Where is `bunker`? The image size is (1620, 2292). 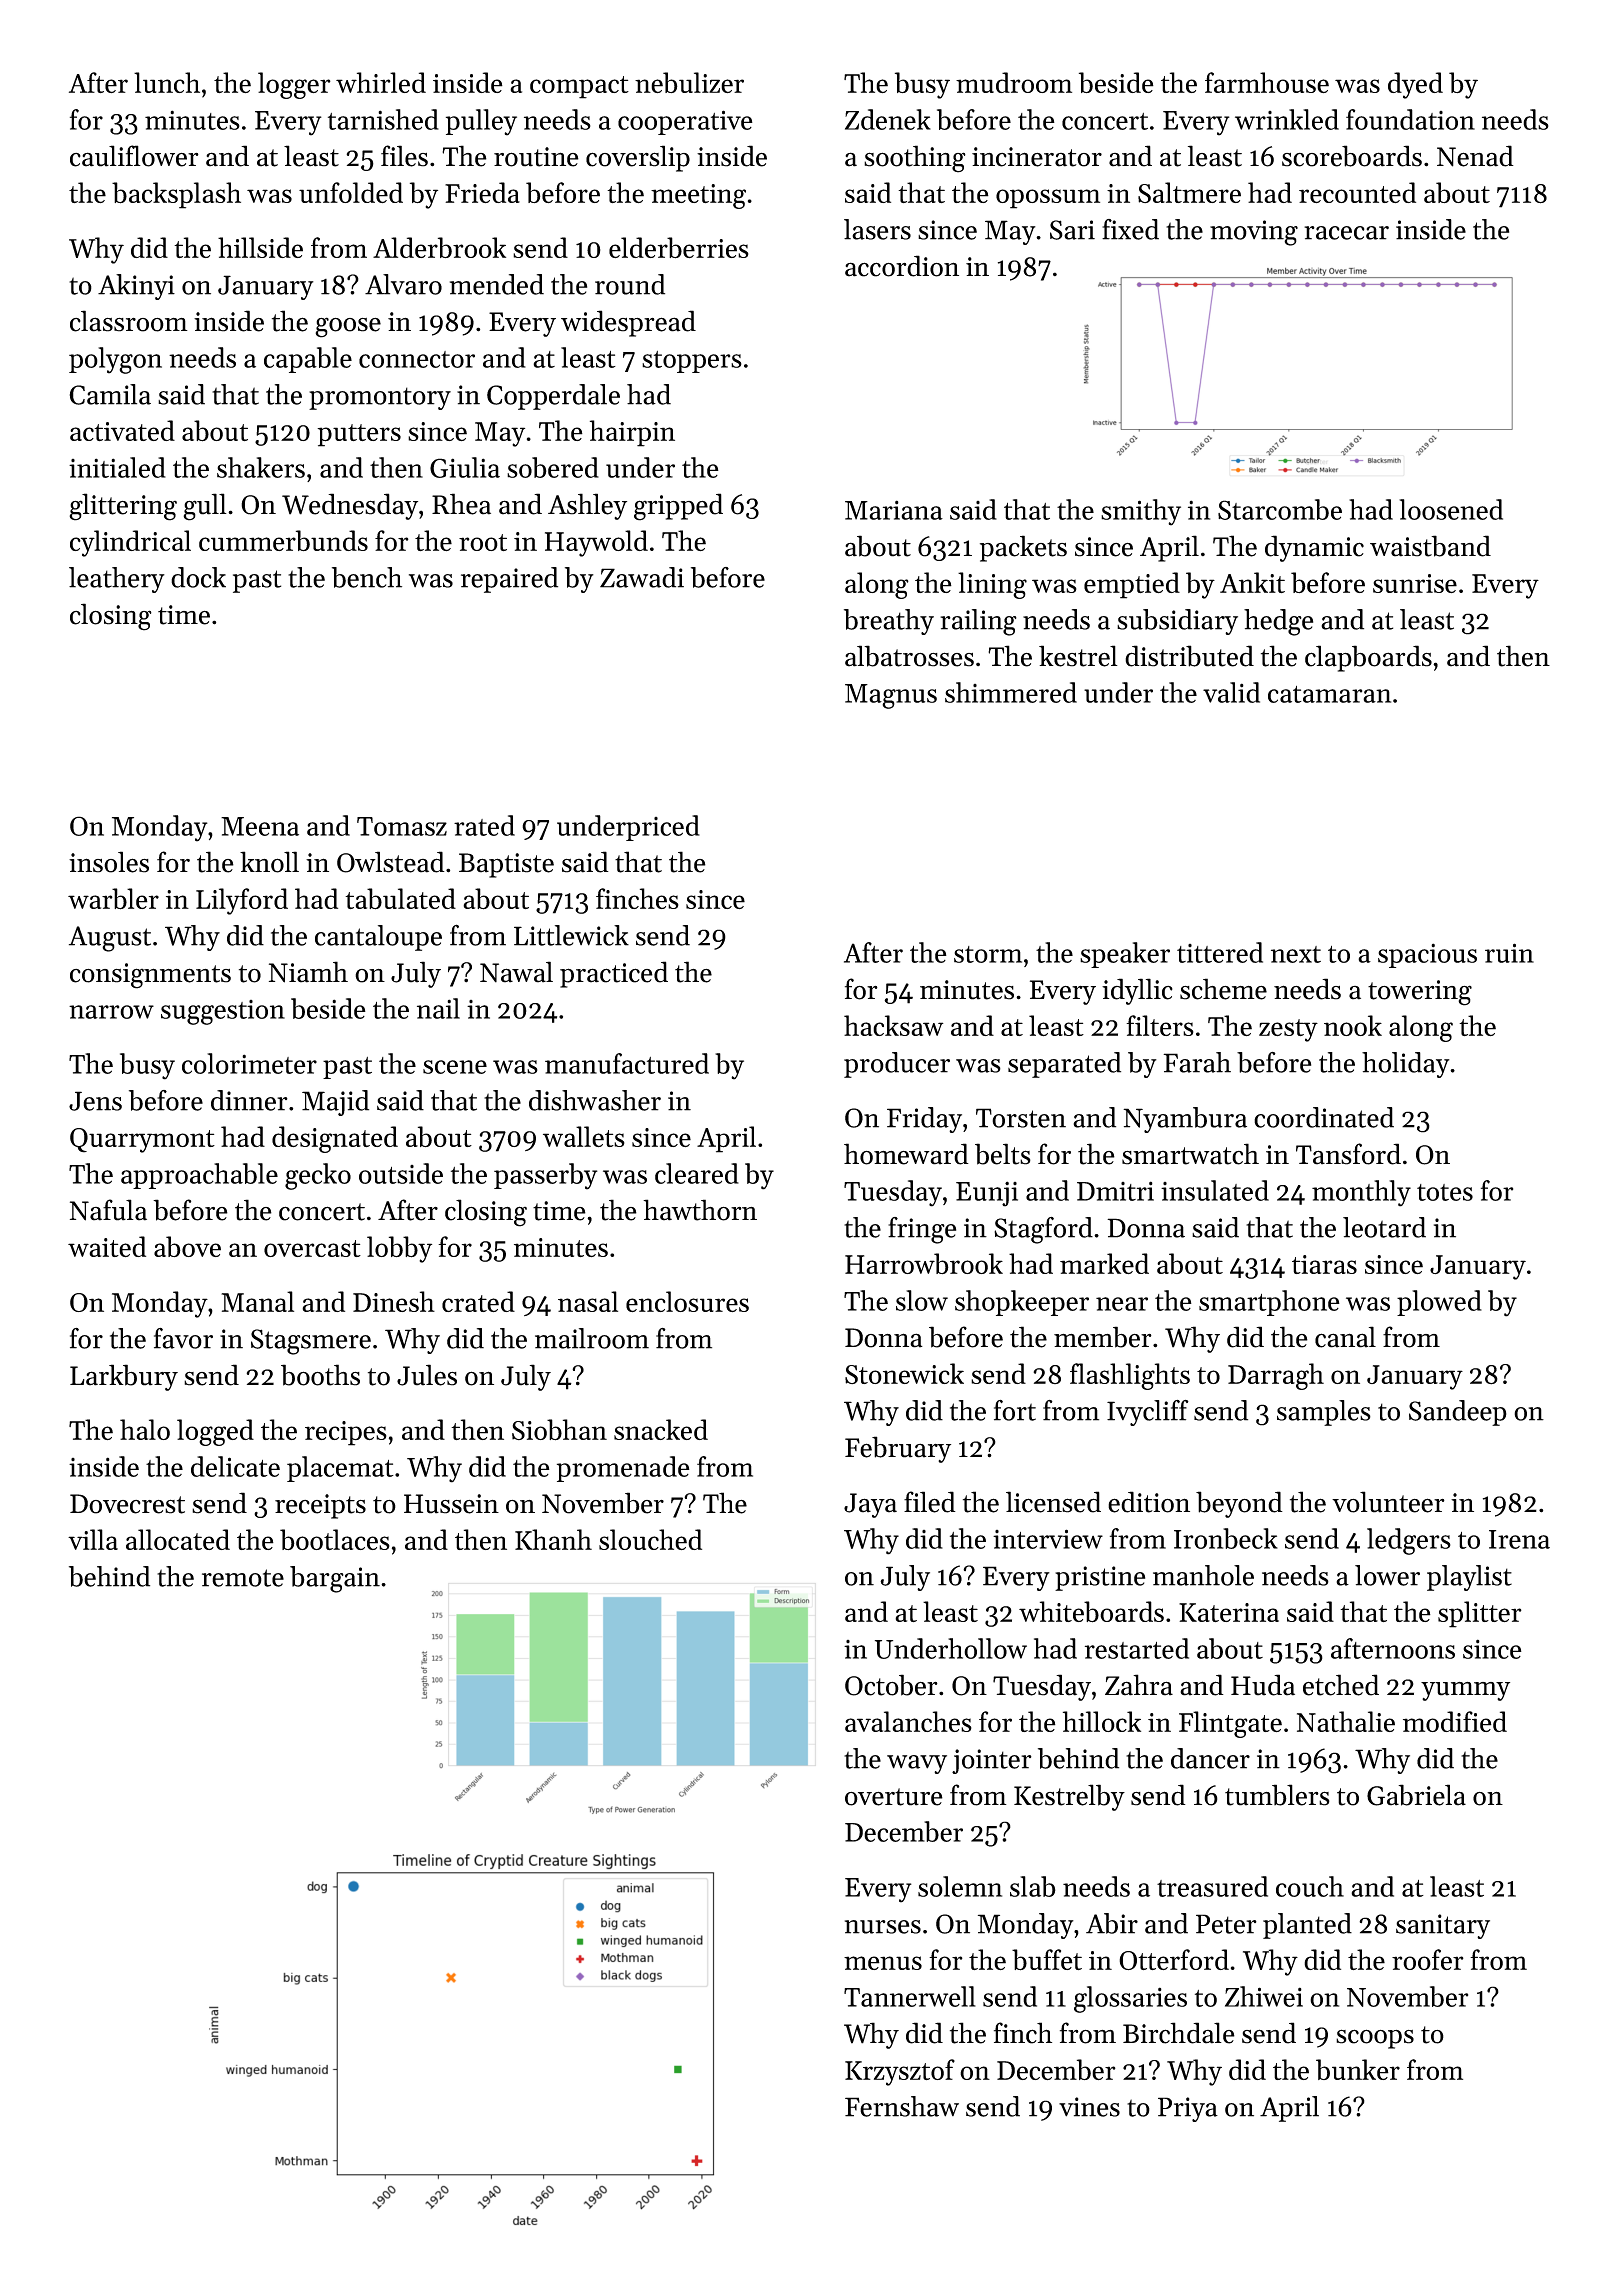 bunker is located at coordinates (1358, 2069).
